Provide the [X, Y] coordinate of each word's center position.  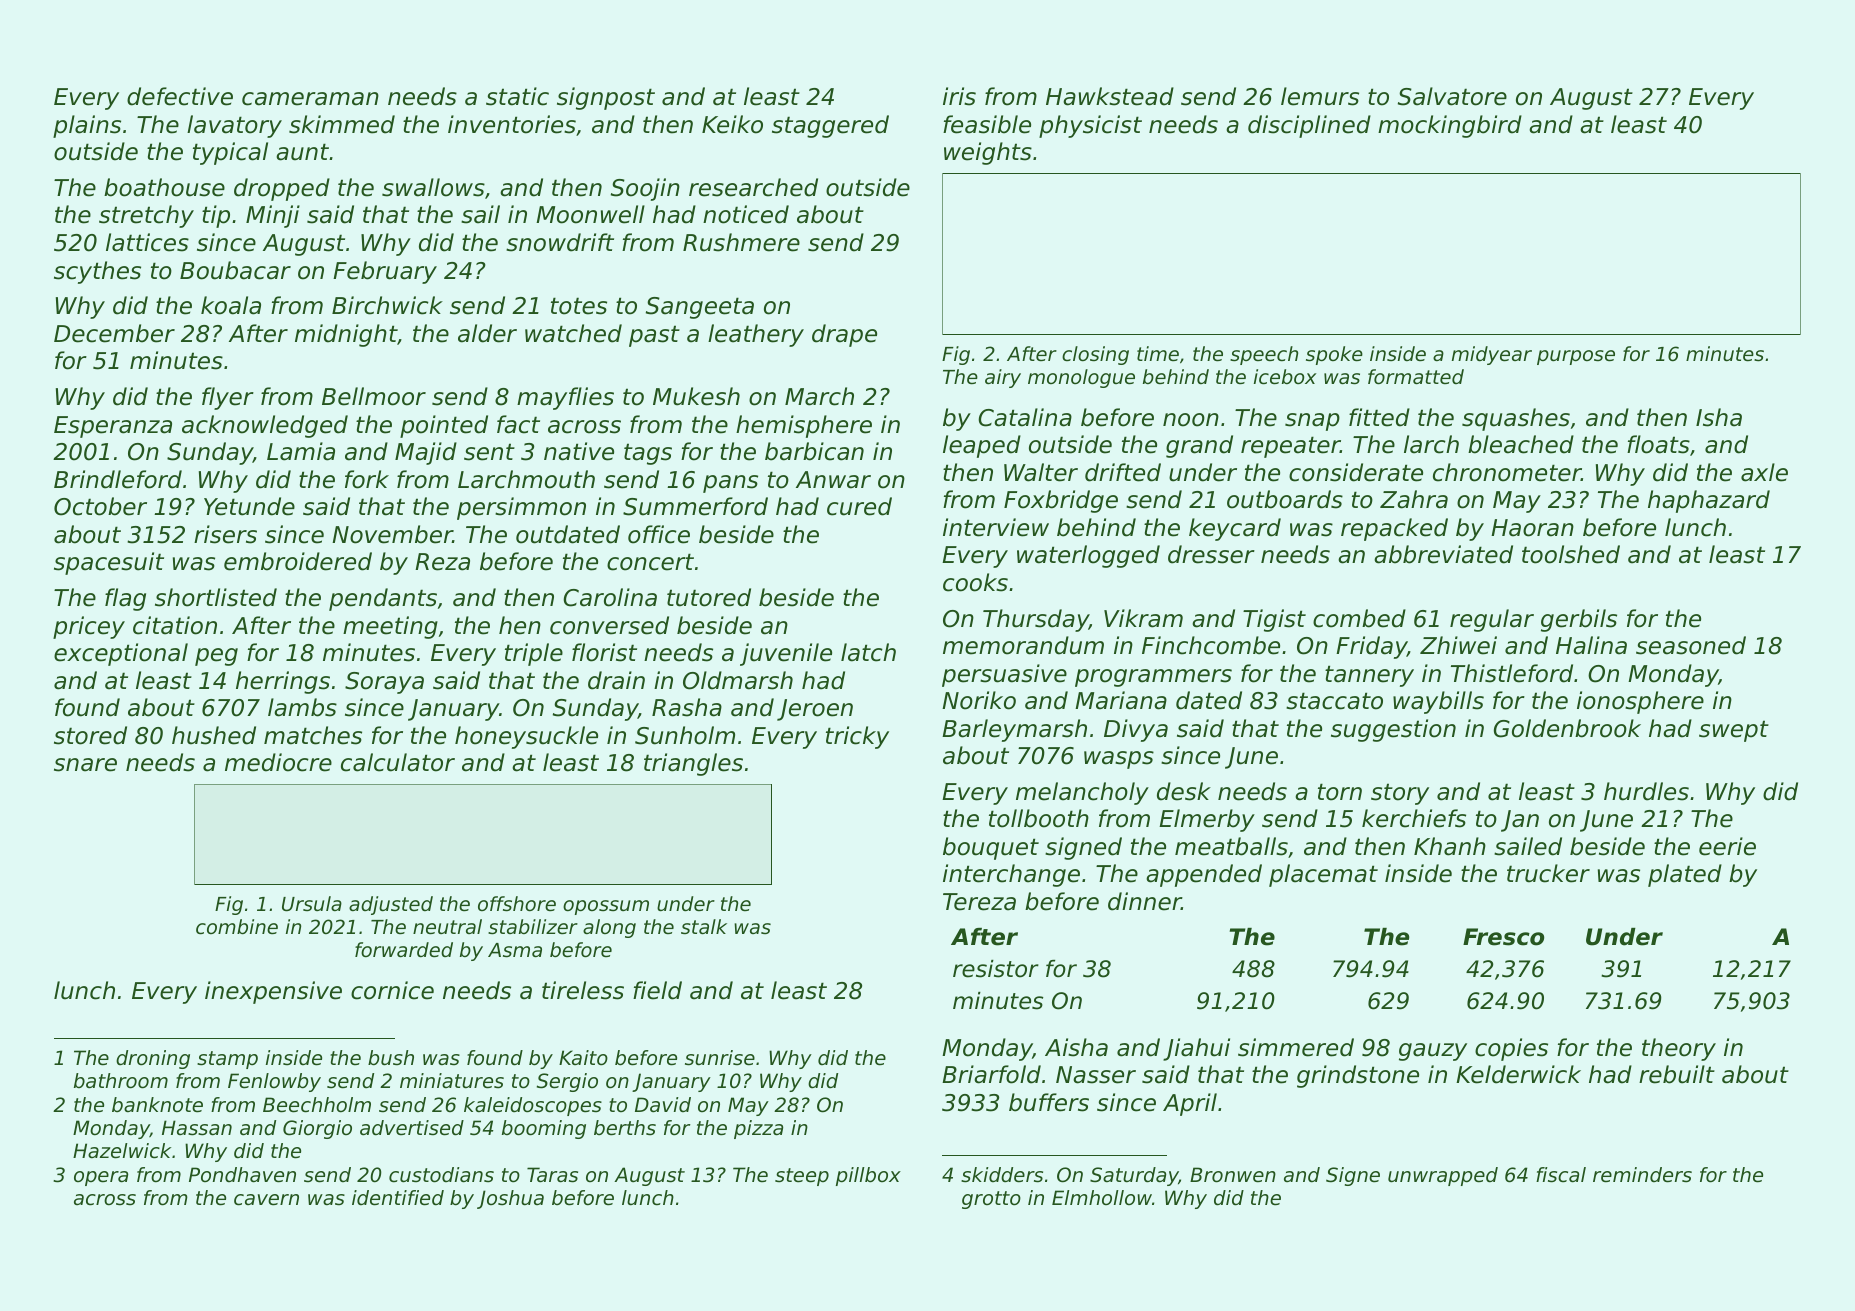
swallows [433, 187]
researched [753, 187]
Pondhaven [242, 1175]
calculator [398, 762]
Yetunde [249, 506]
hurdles [1646, 791]
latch [868, 652]
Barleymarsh [1014, 730]
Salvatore [1452, 96]
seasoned [1691, 645]
